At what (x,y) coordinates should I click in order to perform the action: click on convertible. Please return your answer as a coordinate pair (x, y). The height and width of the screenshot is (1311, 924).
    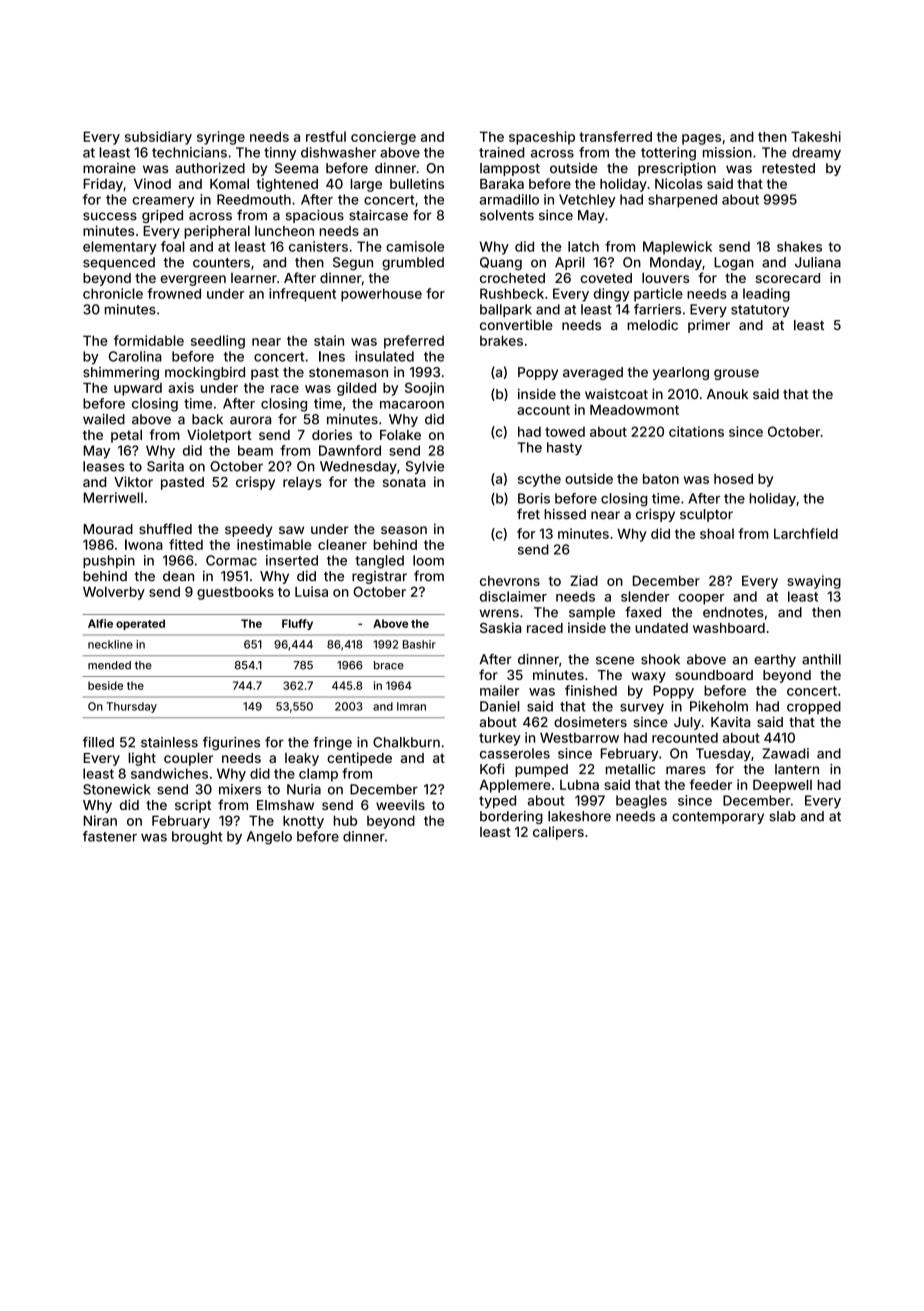
    Looking at the image, I should click on (516, 325).
